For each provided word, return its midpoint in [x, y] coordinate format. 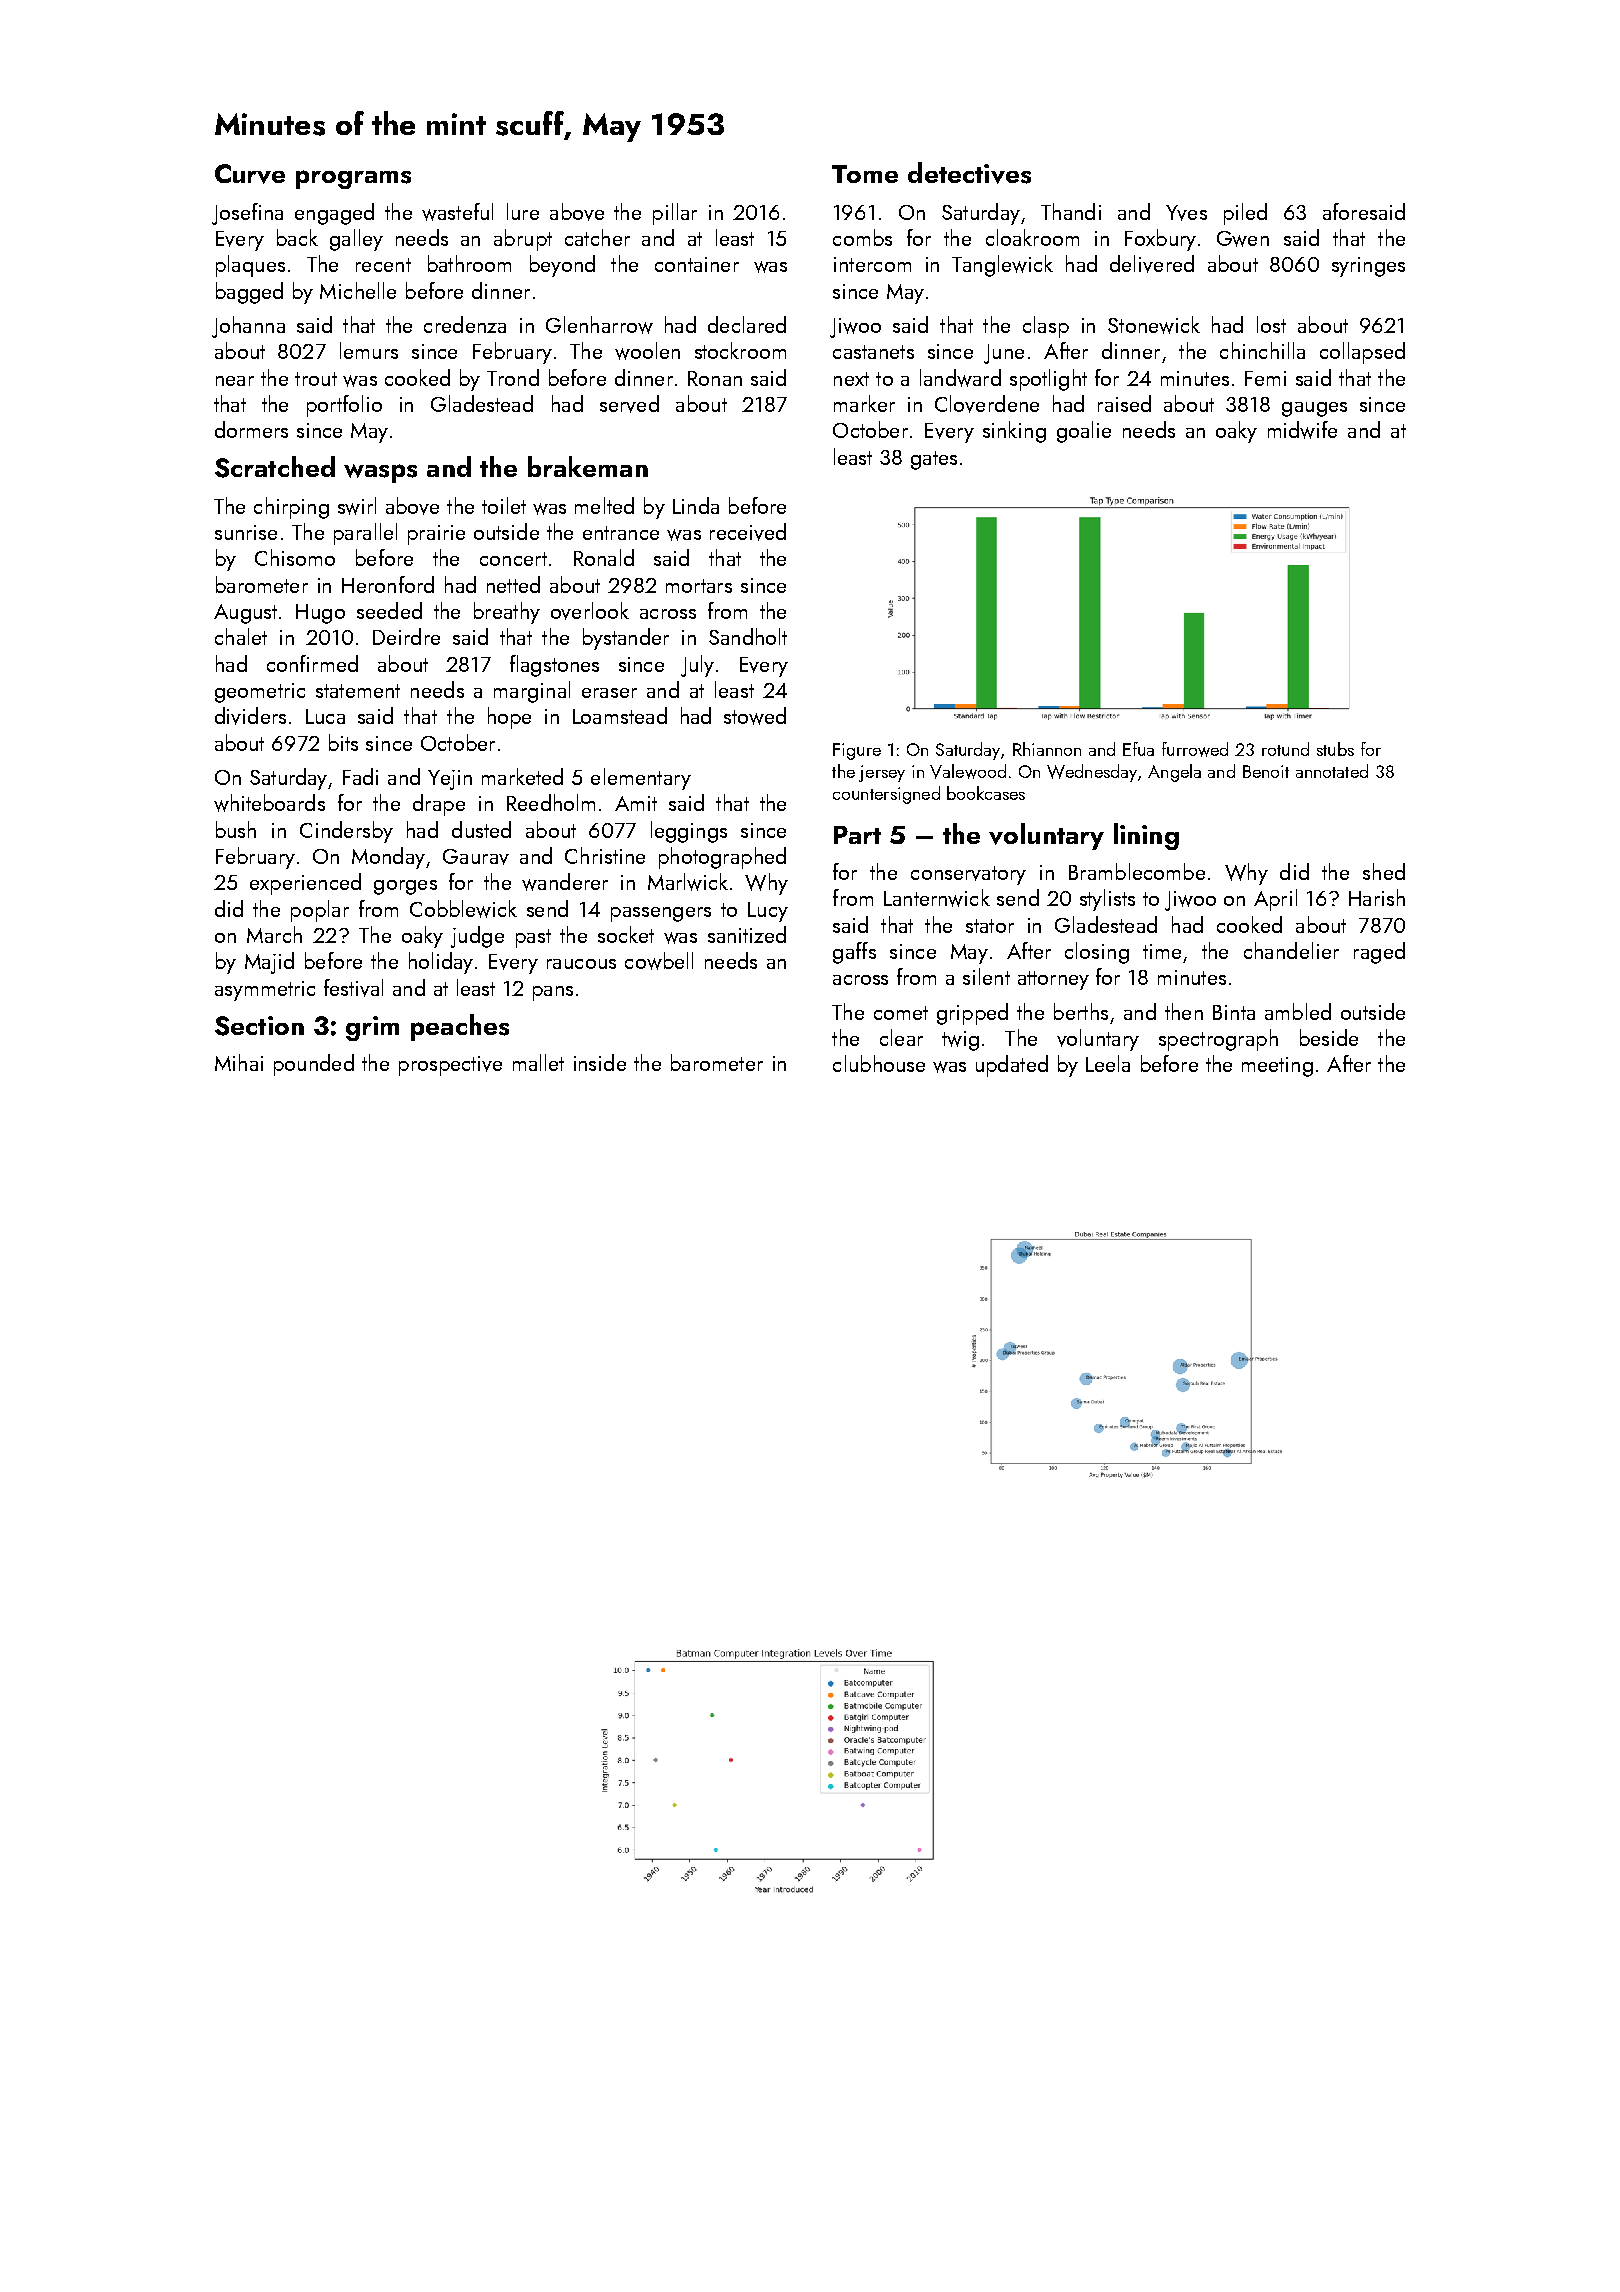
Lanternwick [937, 898]
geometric [260, 693]
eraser [609, 693]
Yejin [450, 780]
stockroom [740, 350]
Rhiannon [1047, 749]
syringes [1368, 267]
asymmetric [265, 991]
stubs [1335, 749]
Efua [1138, 749]
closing [1097, 953]
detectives [969, 173]
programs [353, 179]
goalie [1084, 432]
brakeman [588, 466]
